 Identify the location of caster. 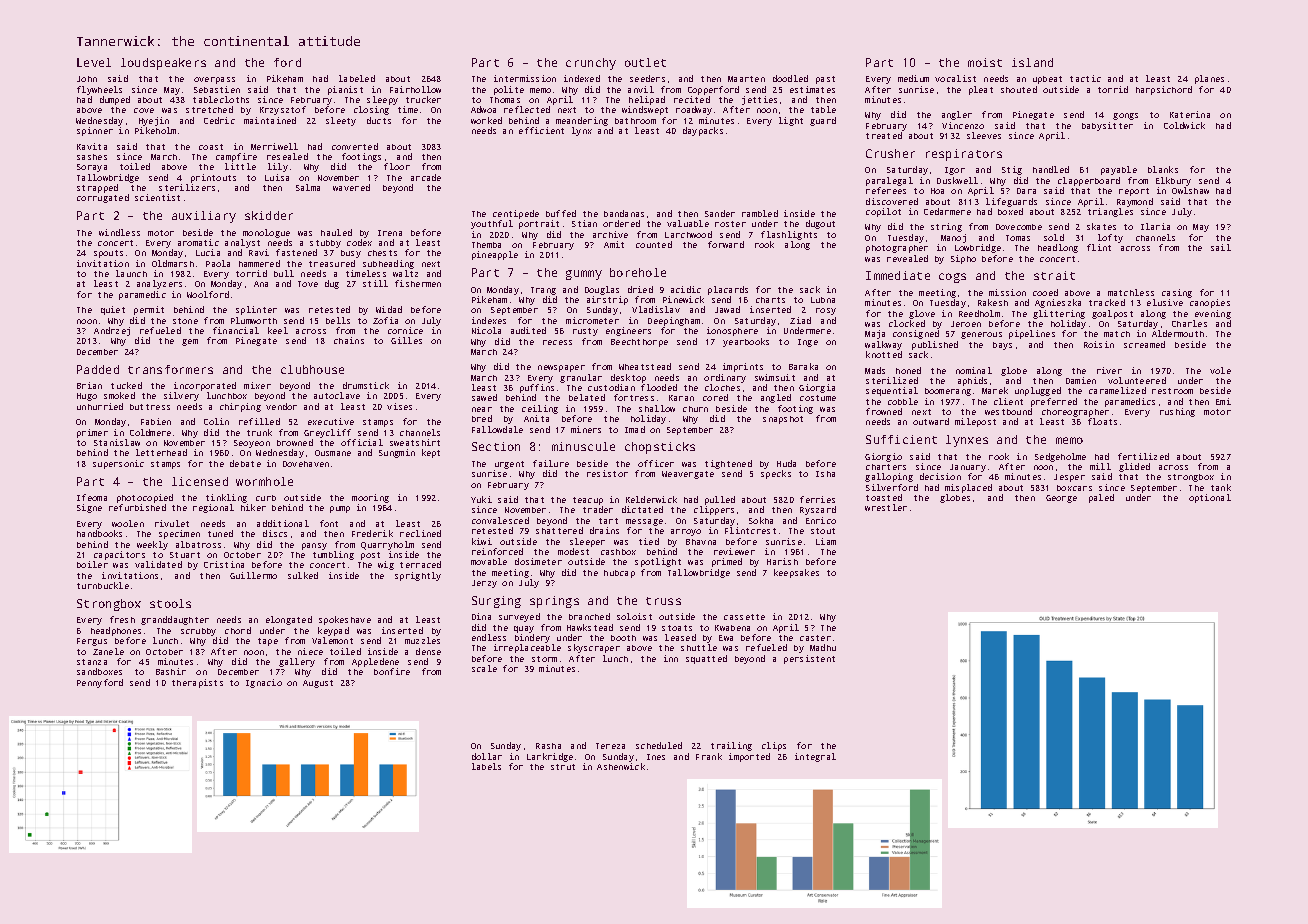
(815, 638).
